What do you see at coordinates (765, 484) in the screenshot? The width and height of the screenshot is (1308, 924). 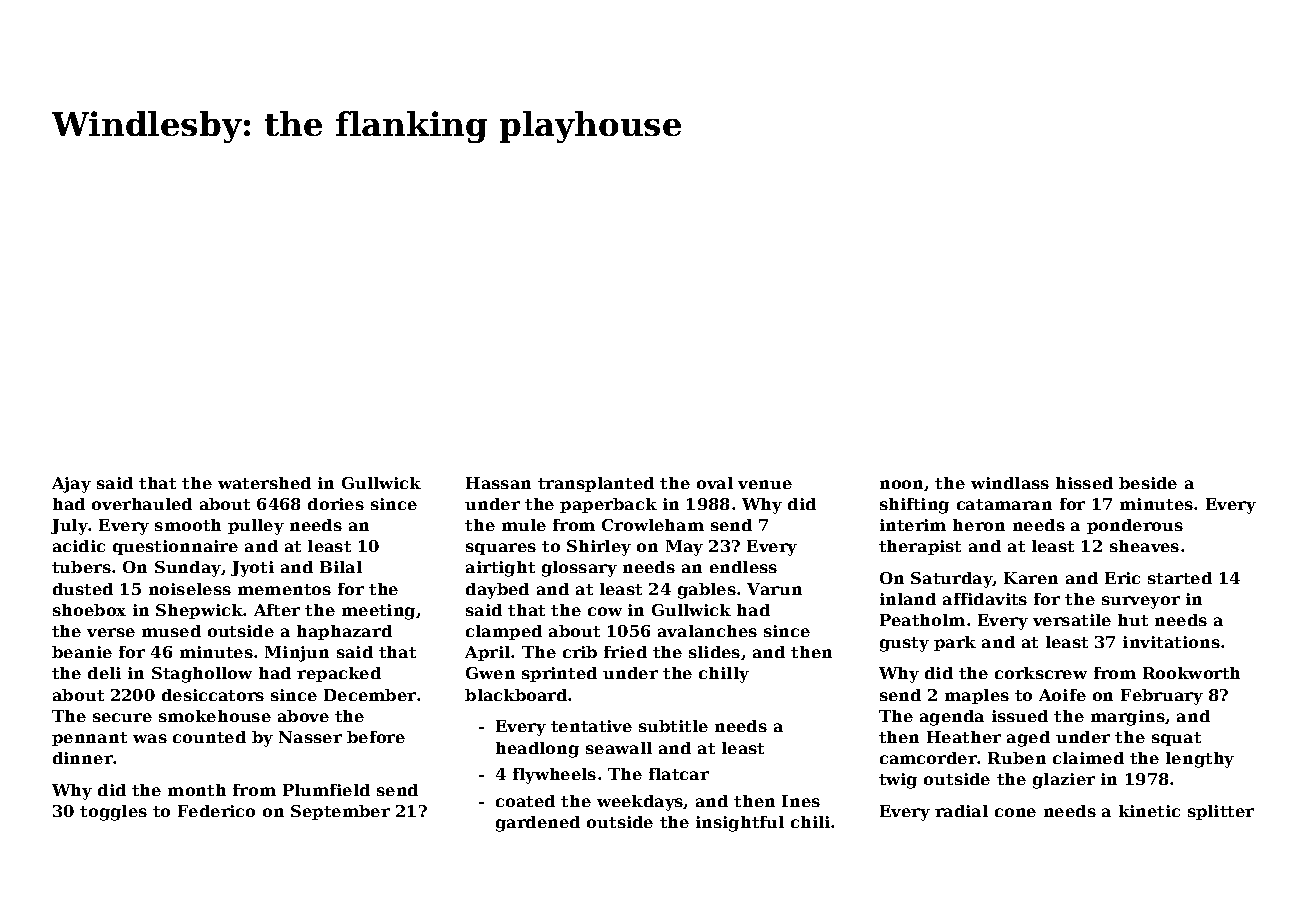 I see `venue` at bounding box center [765, 484].
